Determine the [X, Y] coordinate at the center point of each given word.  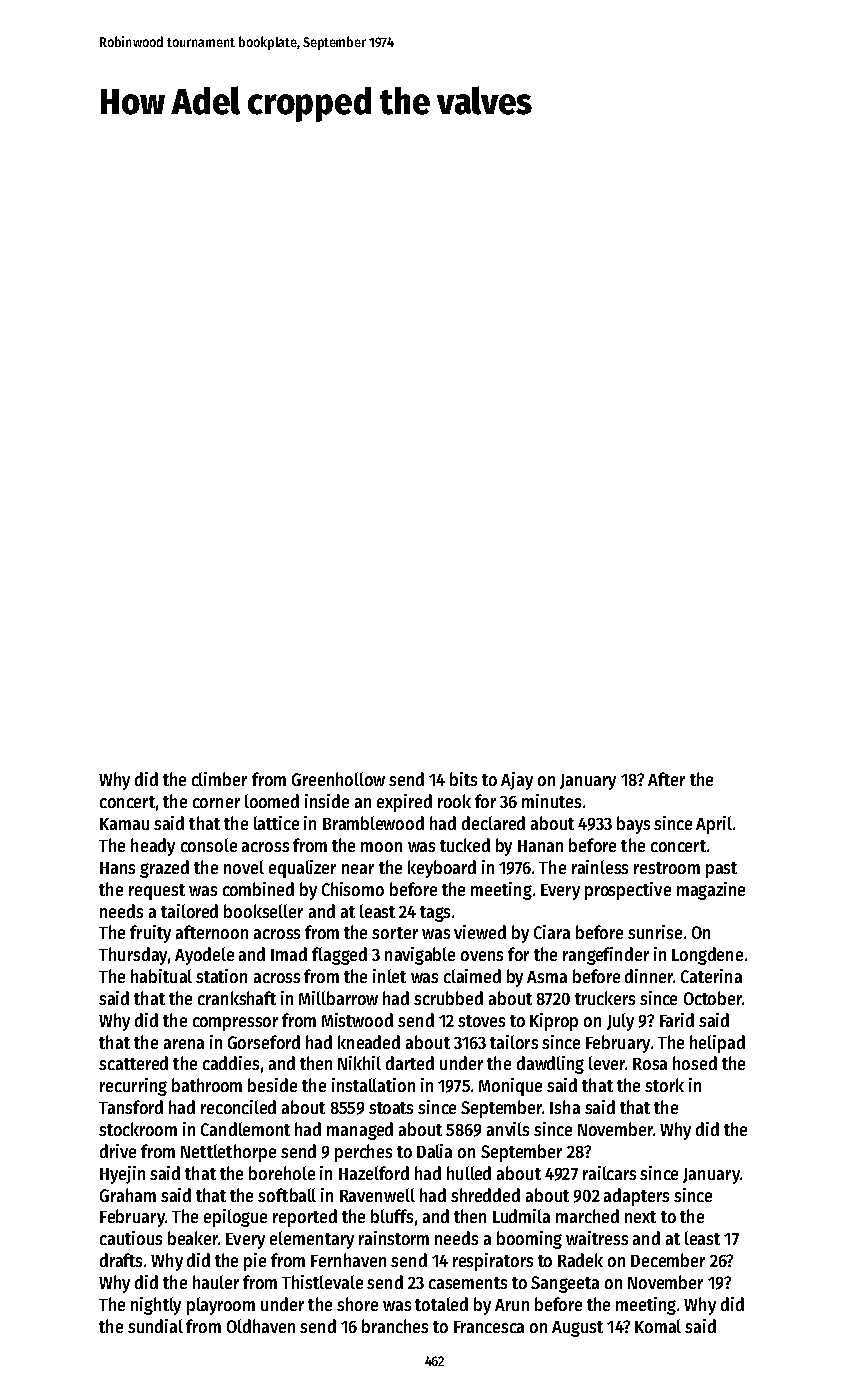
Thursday [133, 956]
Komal [658, 1326]
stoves [481, 1021]
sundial [155, 1326]
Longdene [707, 956]
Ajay [517, 781]
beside [272, 1085]
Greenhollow [338, 779]
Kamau [124, 824]
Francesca [489, 1327]
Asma [547, 977]
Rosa [650, 1064]
